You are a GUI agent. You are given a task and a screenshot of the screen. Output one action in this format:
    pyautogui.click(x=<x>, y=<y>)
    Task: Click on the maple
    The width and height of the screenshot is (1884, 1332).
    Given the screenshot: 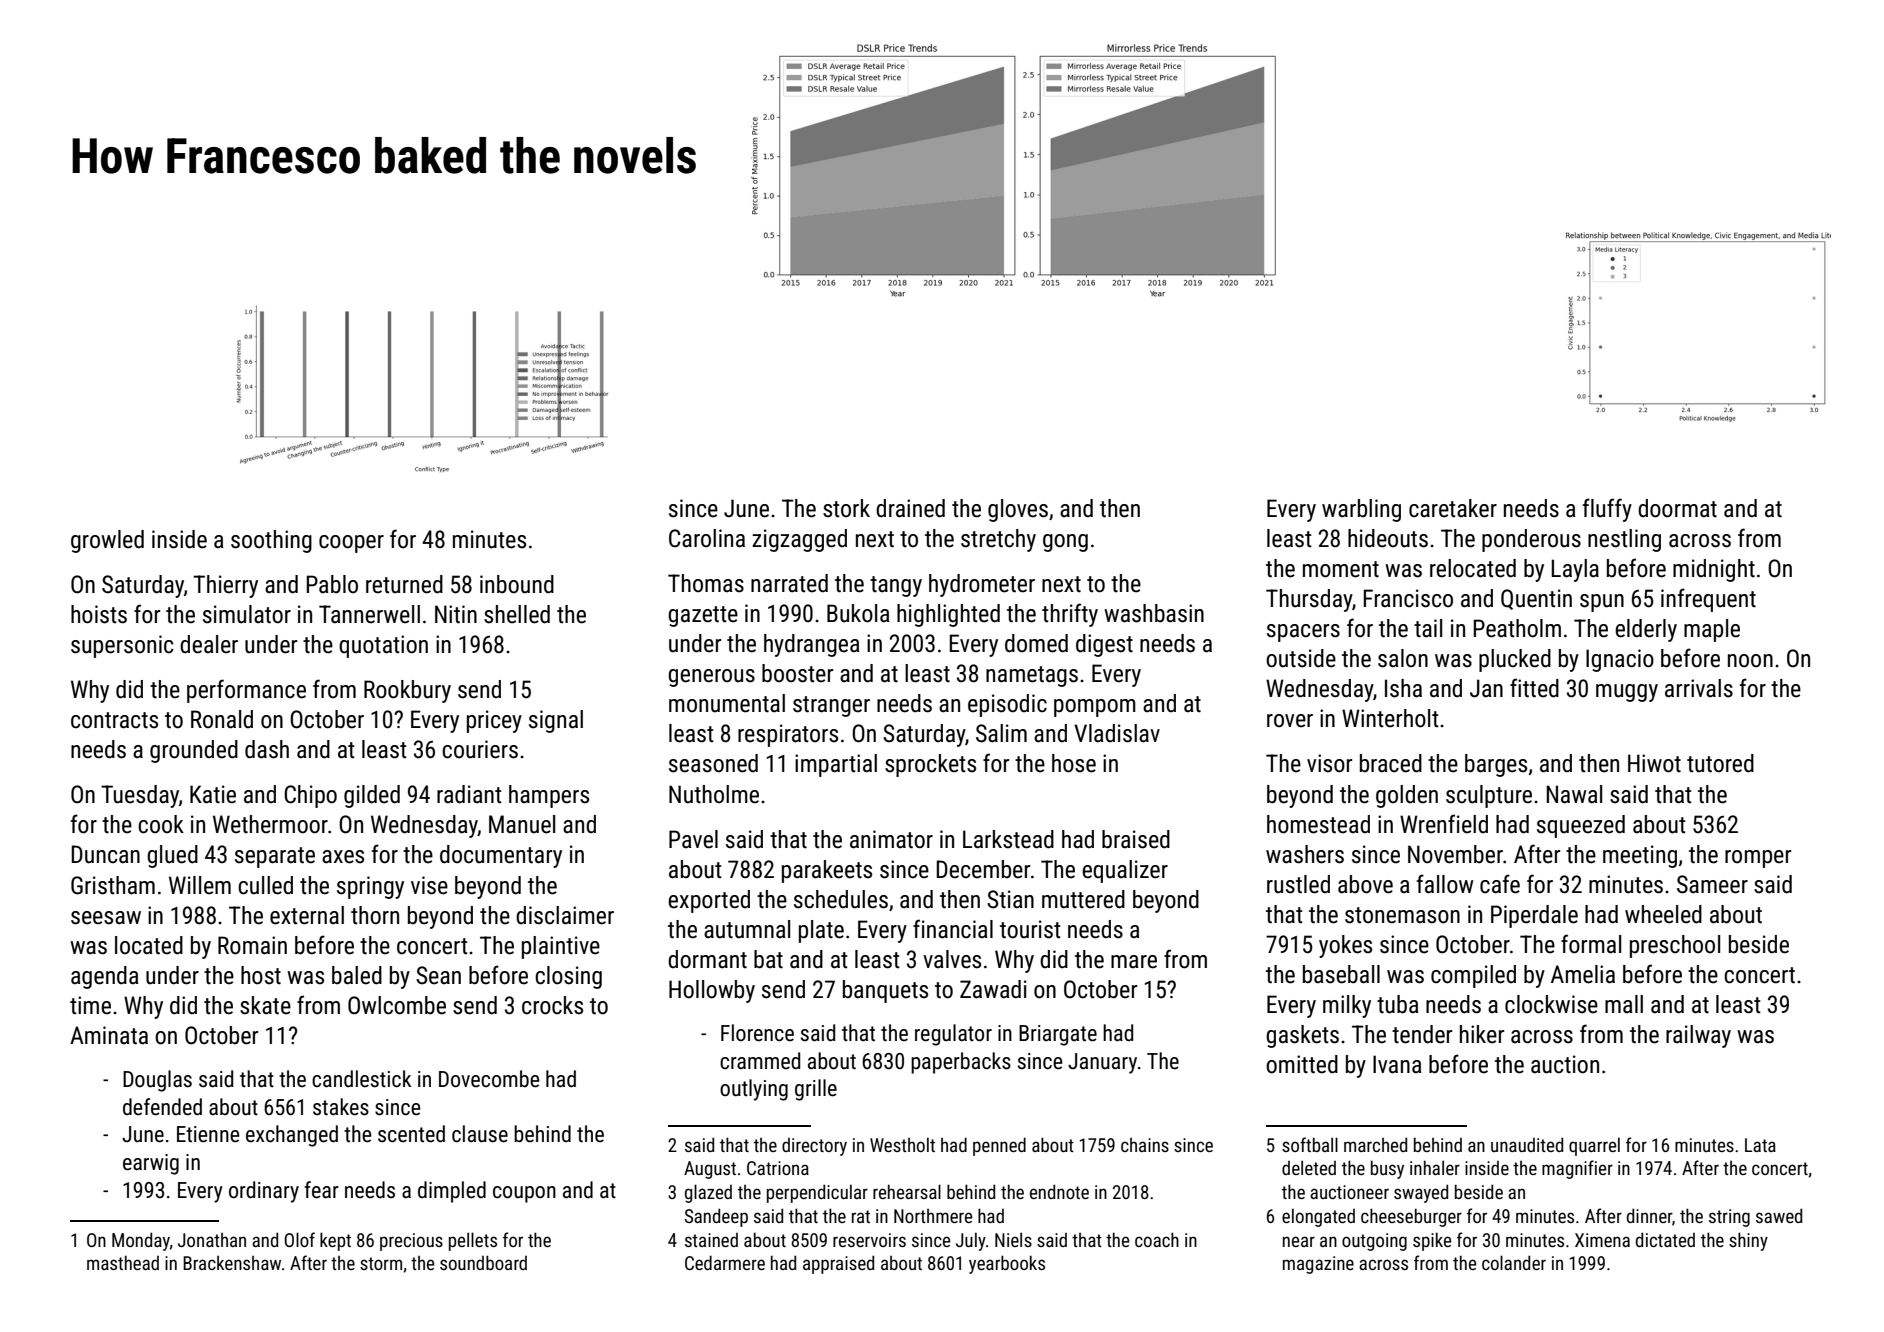 What is the action you would take?
    pyautogui.click(x=1712, y=630)
